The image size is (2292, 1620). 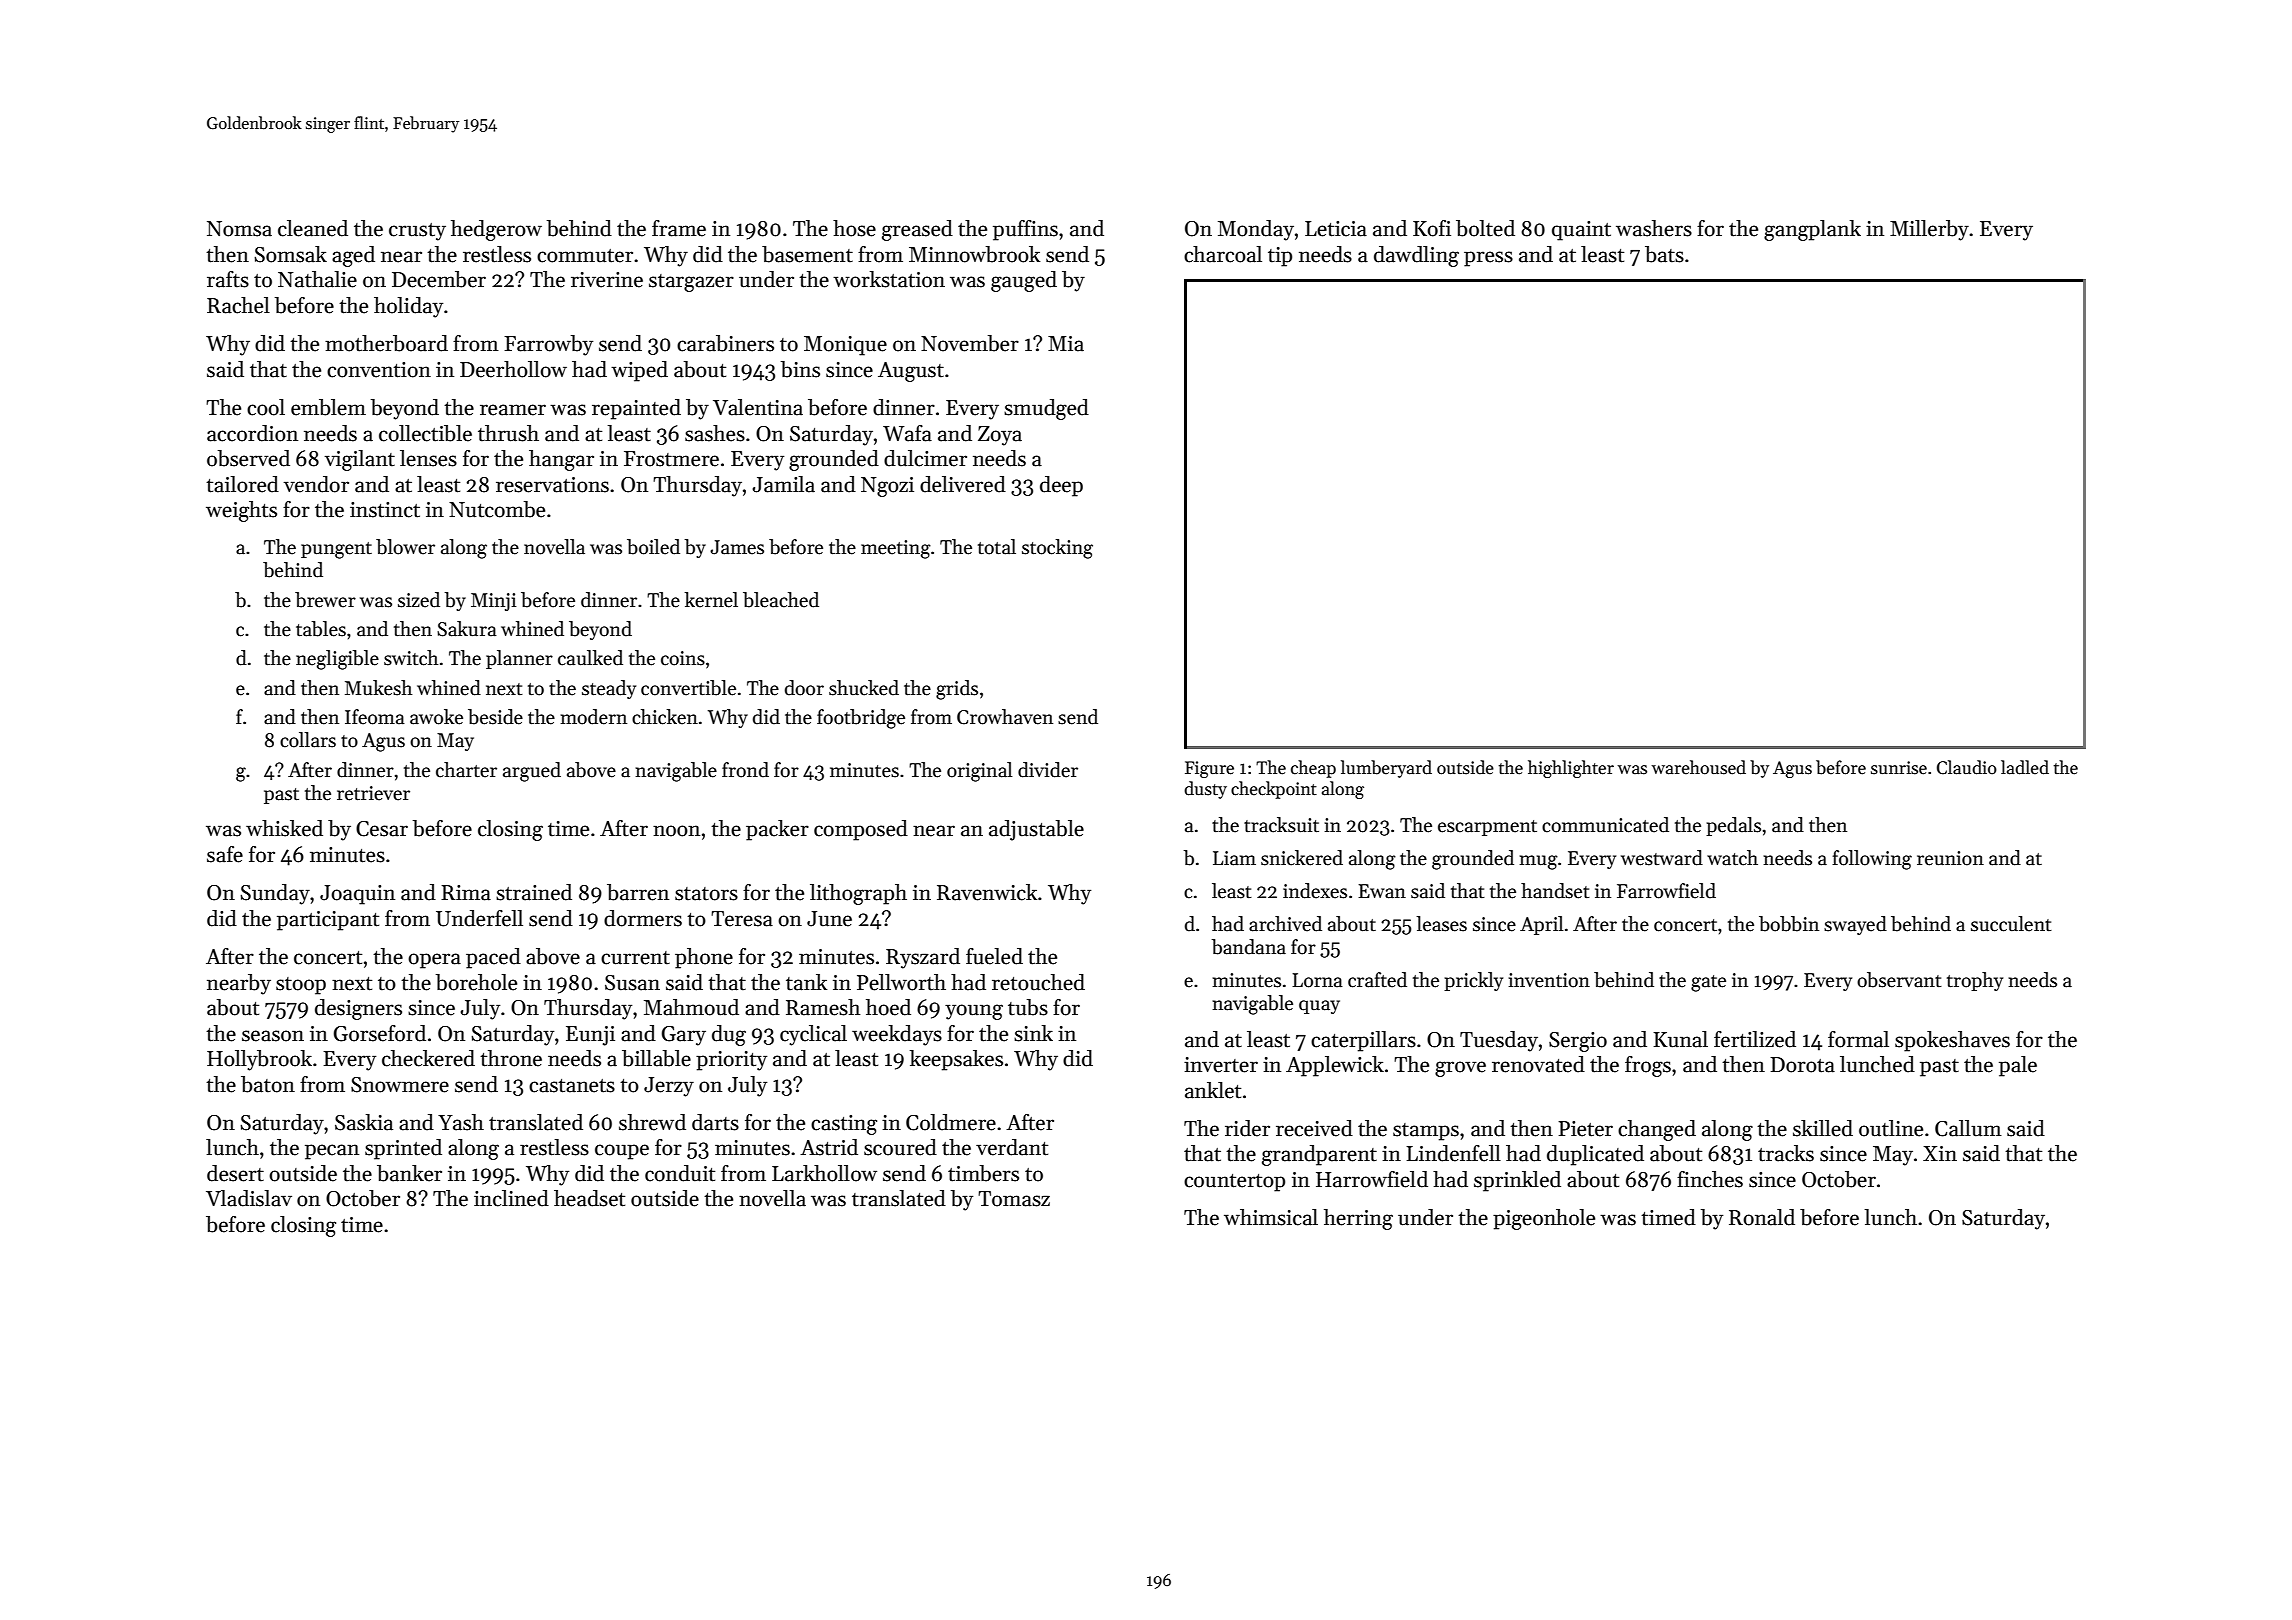 I want to click on darts, so click(x=715, y=1122).
